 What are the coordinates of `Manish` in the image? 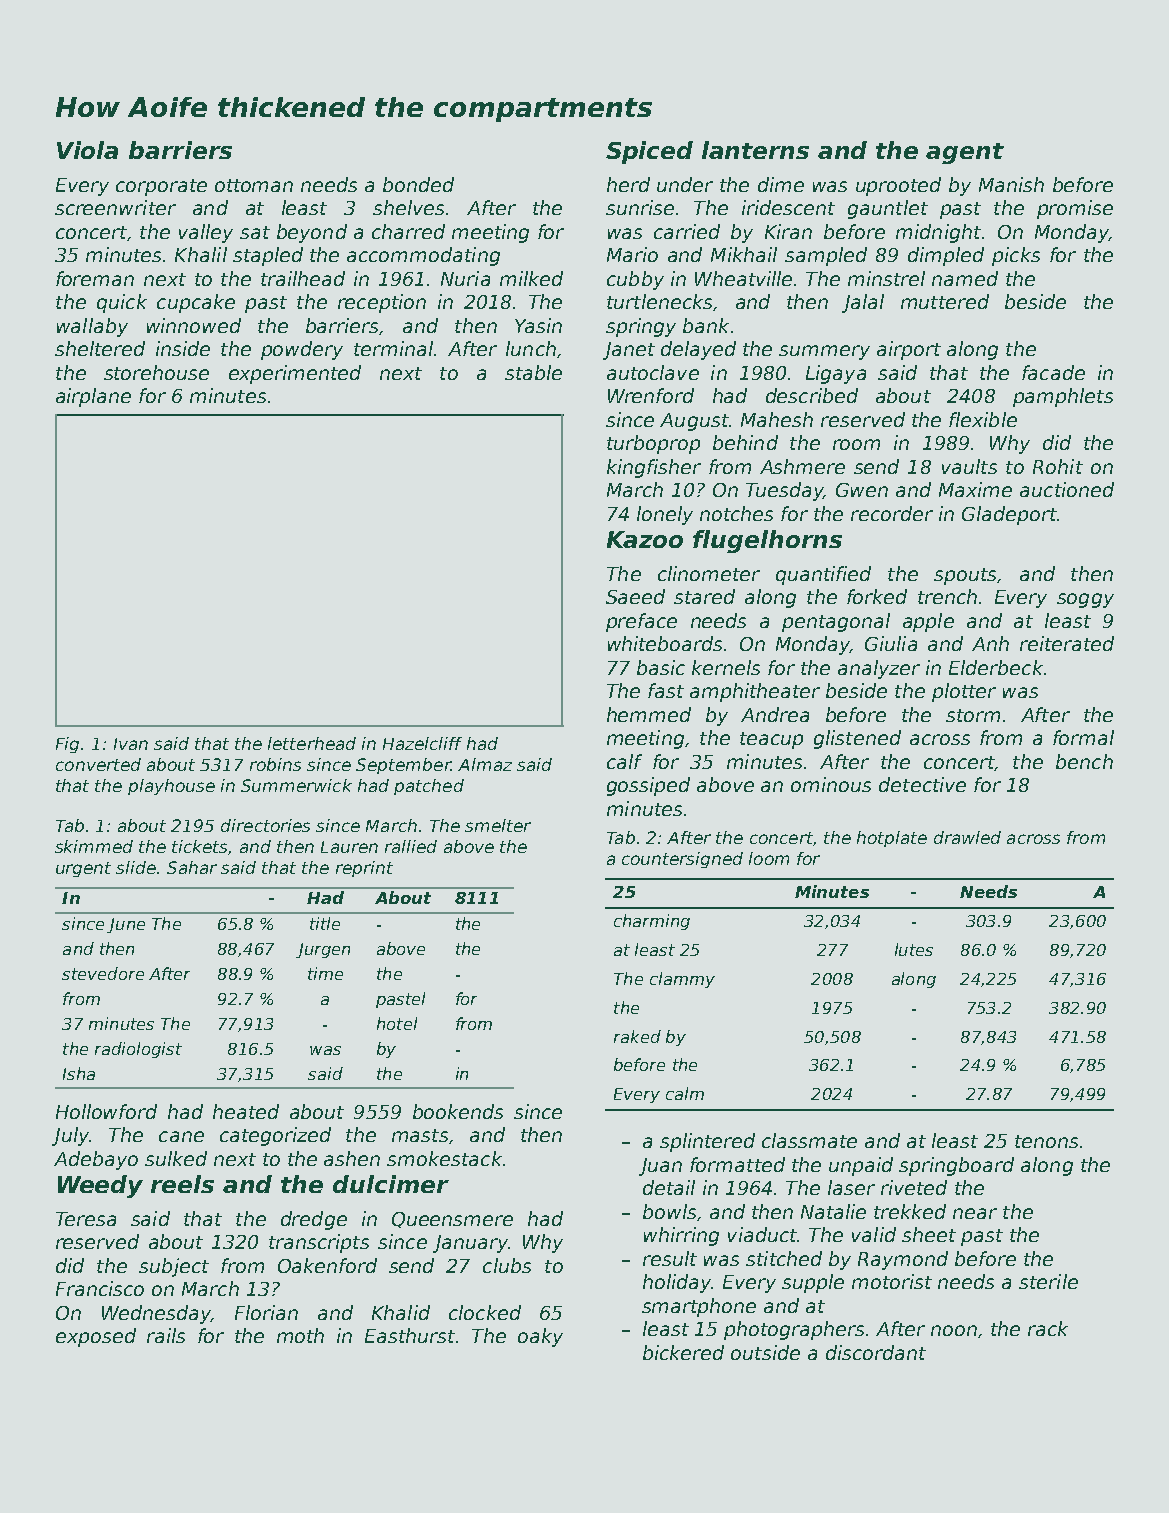 It's located at (1011, 184).
